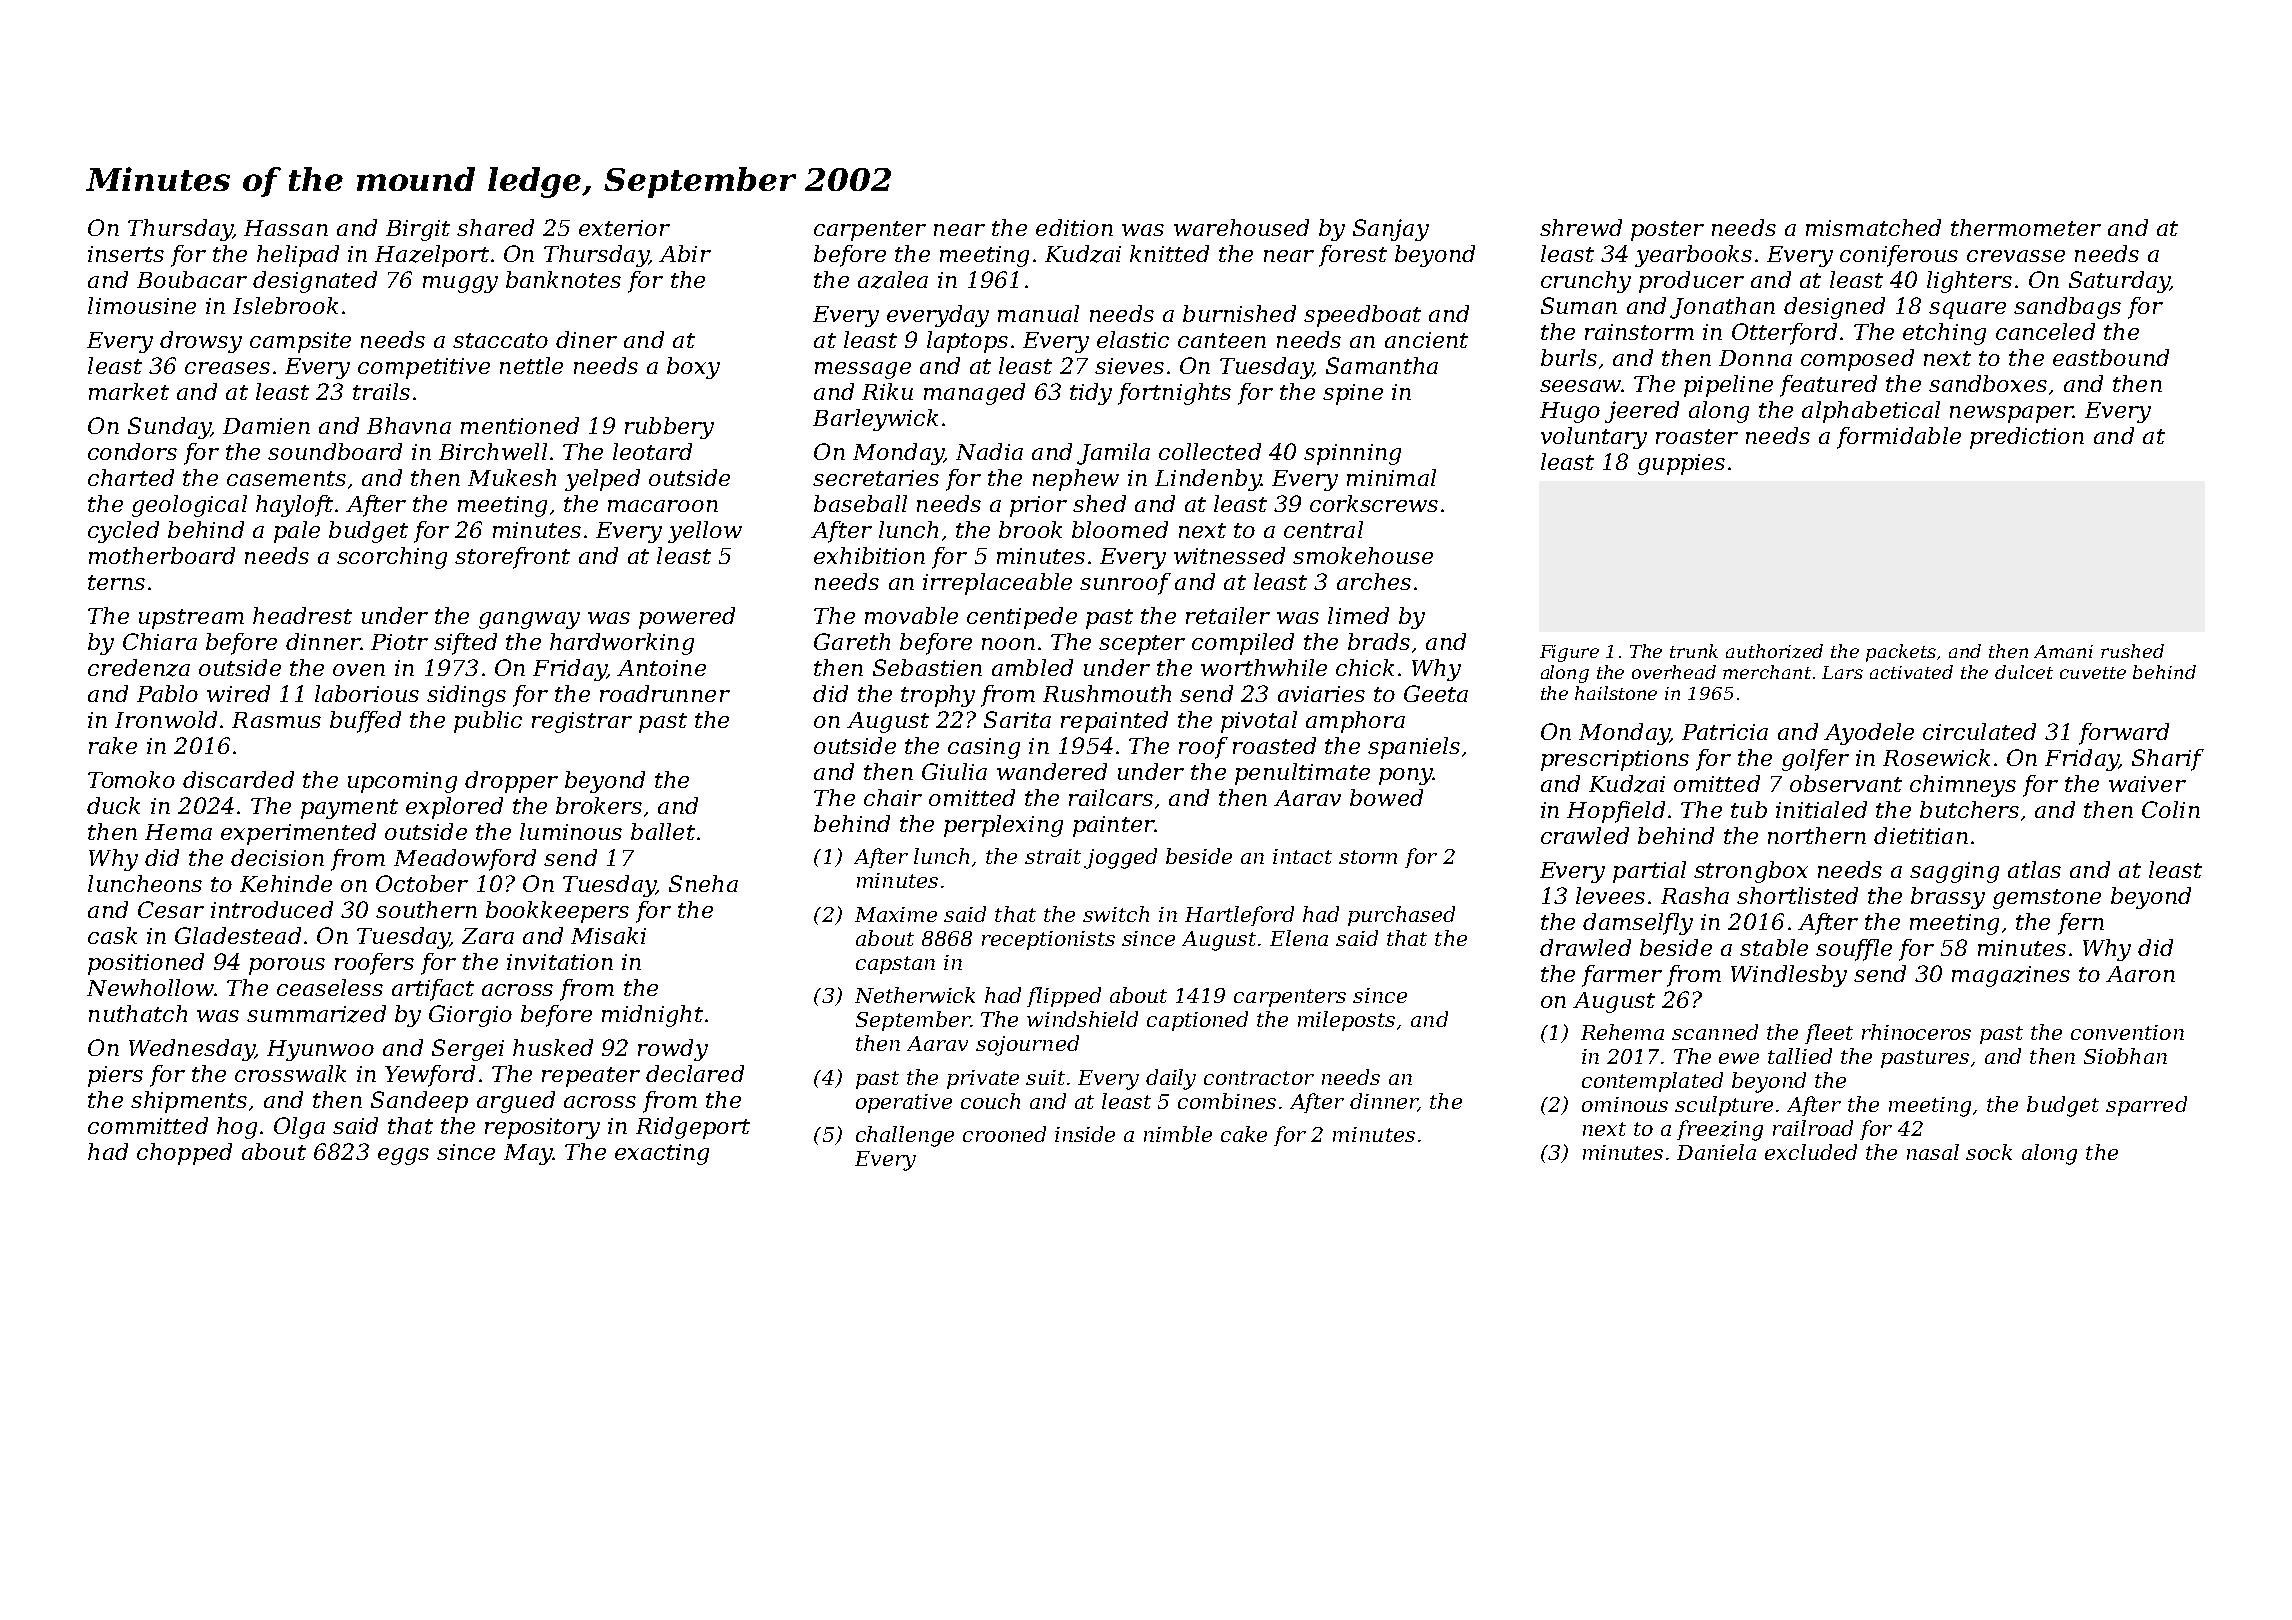 The height and width of the document is (1620, 2292). I want to click on Hassan, so click(286, 228).
